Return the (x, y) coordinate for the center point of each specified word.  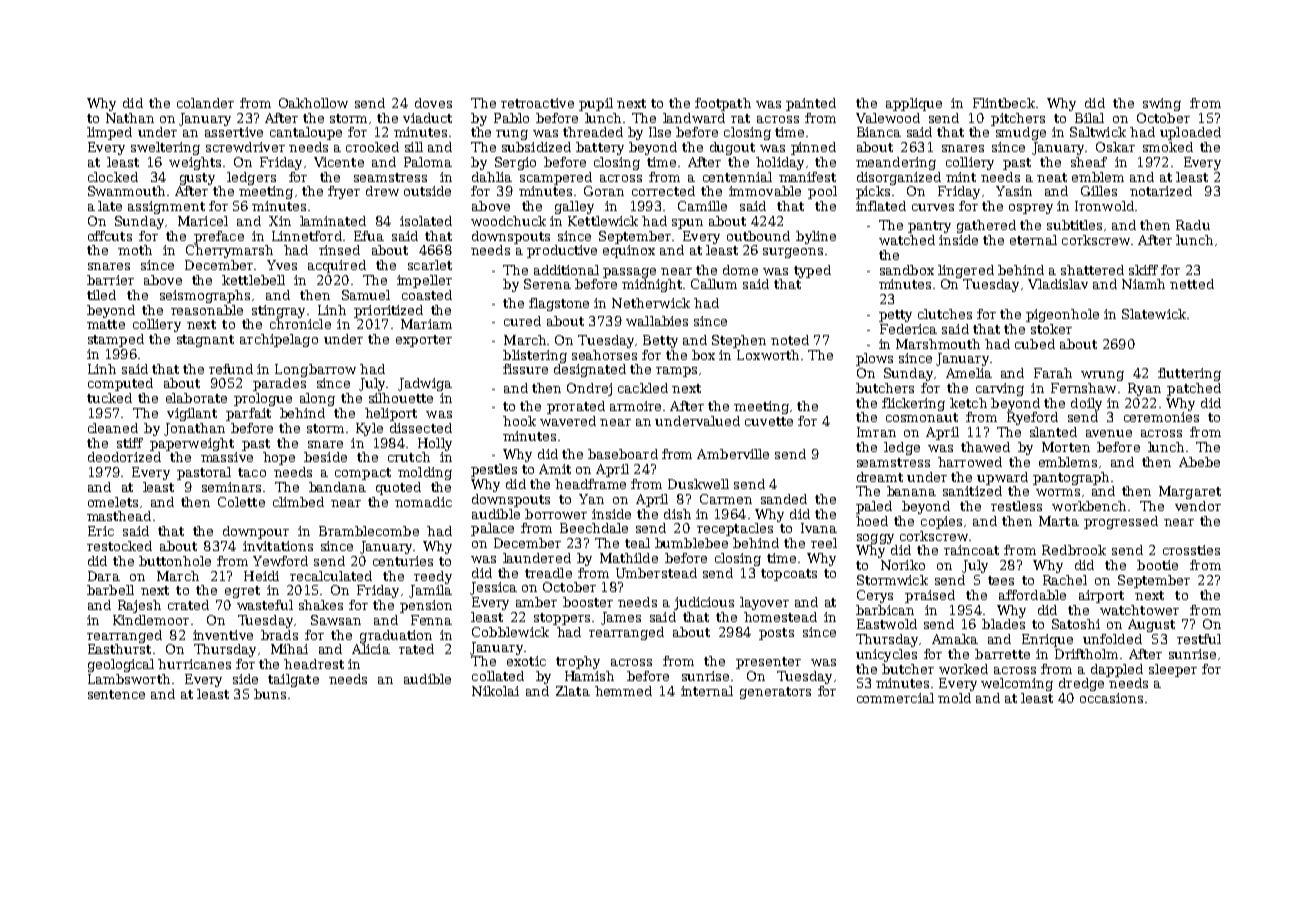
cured (522, 321)
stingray (278, 311)
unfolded (1112, 639)
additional (566, 270)
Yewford (280, 561)
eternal (1033, 240)
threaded (593, 132)
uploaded (1190, 133)
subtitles (1074, 225)
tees (1001, 580)
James (621, 618)
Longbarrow (315, 370)
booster (588, 602)
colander (205, 103)
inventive (223, 635)
